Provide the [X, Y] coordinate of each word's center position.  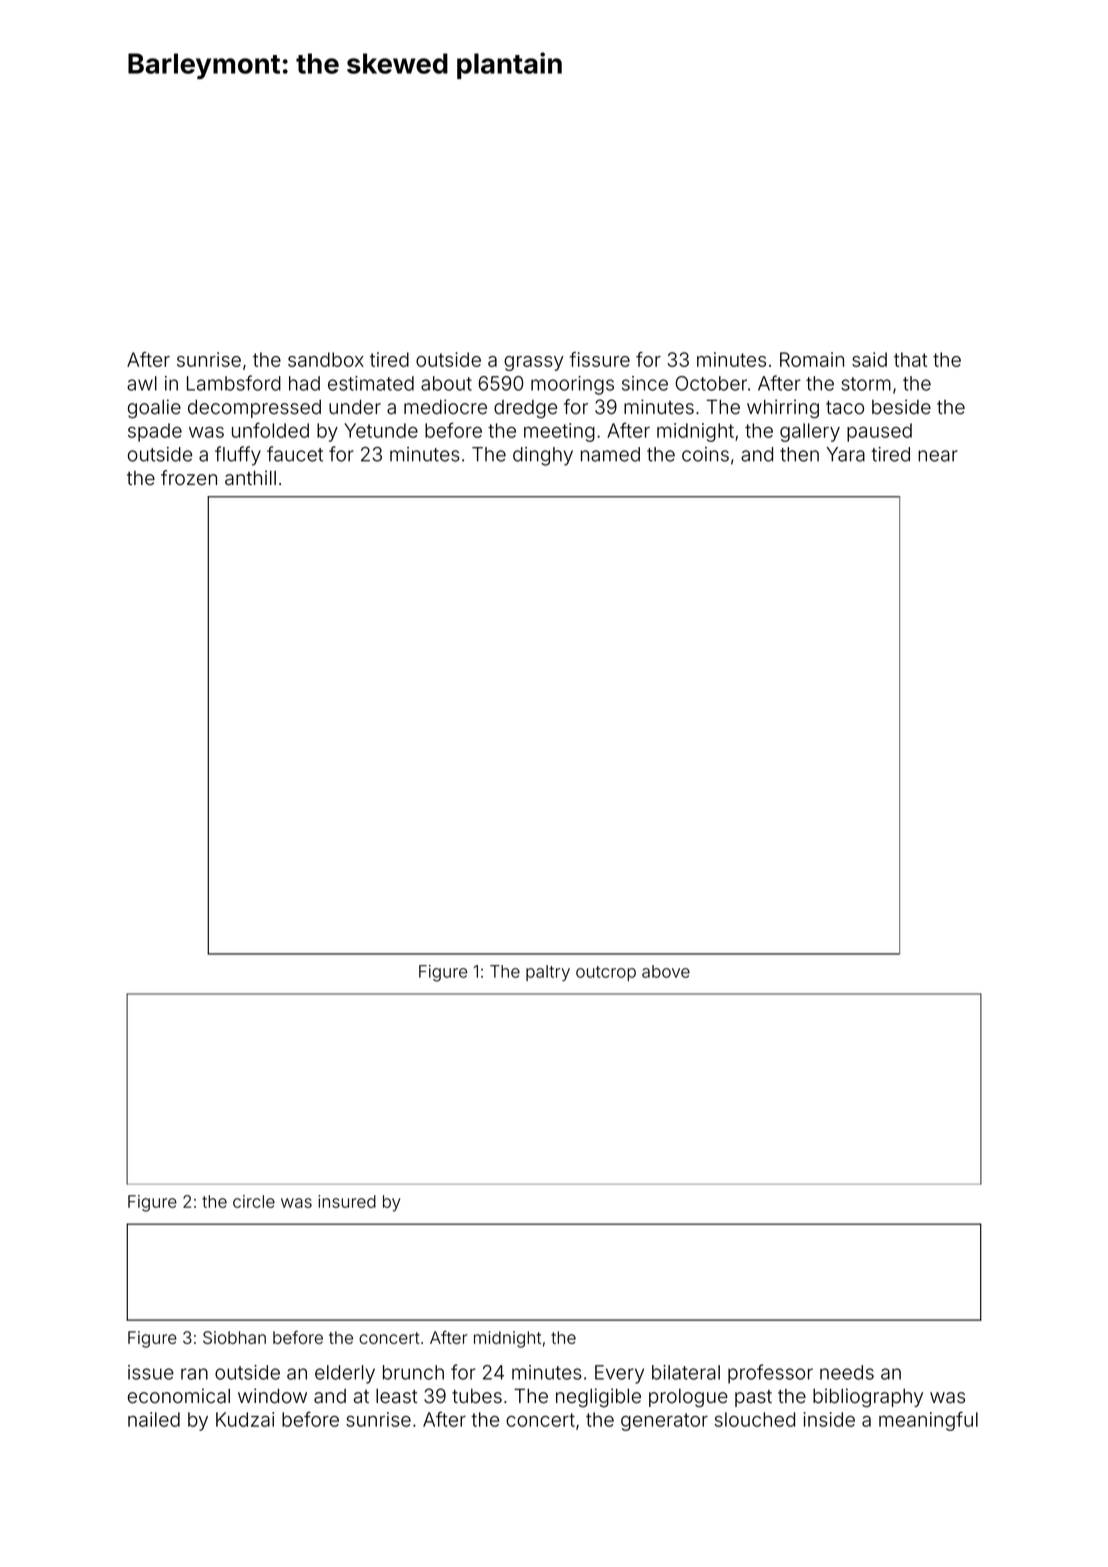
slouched [755, 1419]
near [938, 456]
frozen [189, 478]
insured [347, 1201]
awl [142, 383]
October [711, 383]
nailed [154, 1419]
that [910, 359]
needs [847, 1372]
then [799, 454]
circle [254, 1201]
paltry [548, 973]
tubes [477, 1396]
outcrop [606, 973]
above [666, 971]
